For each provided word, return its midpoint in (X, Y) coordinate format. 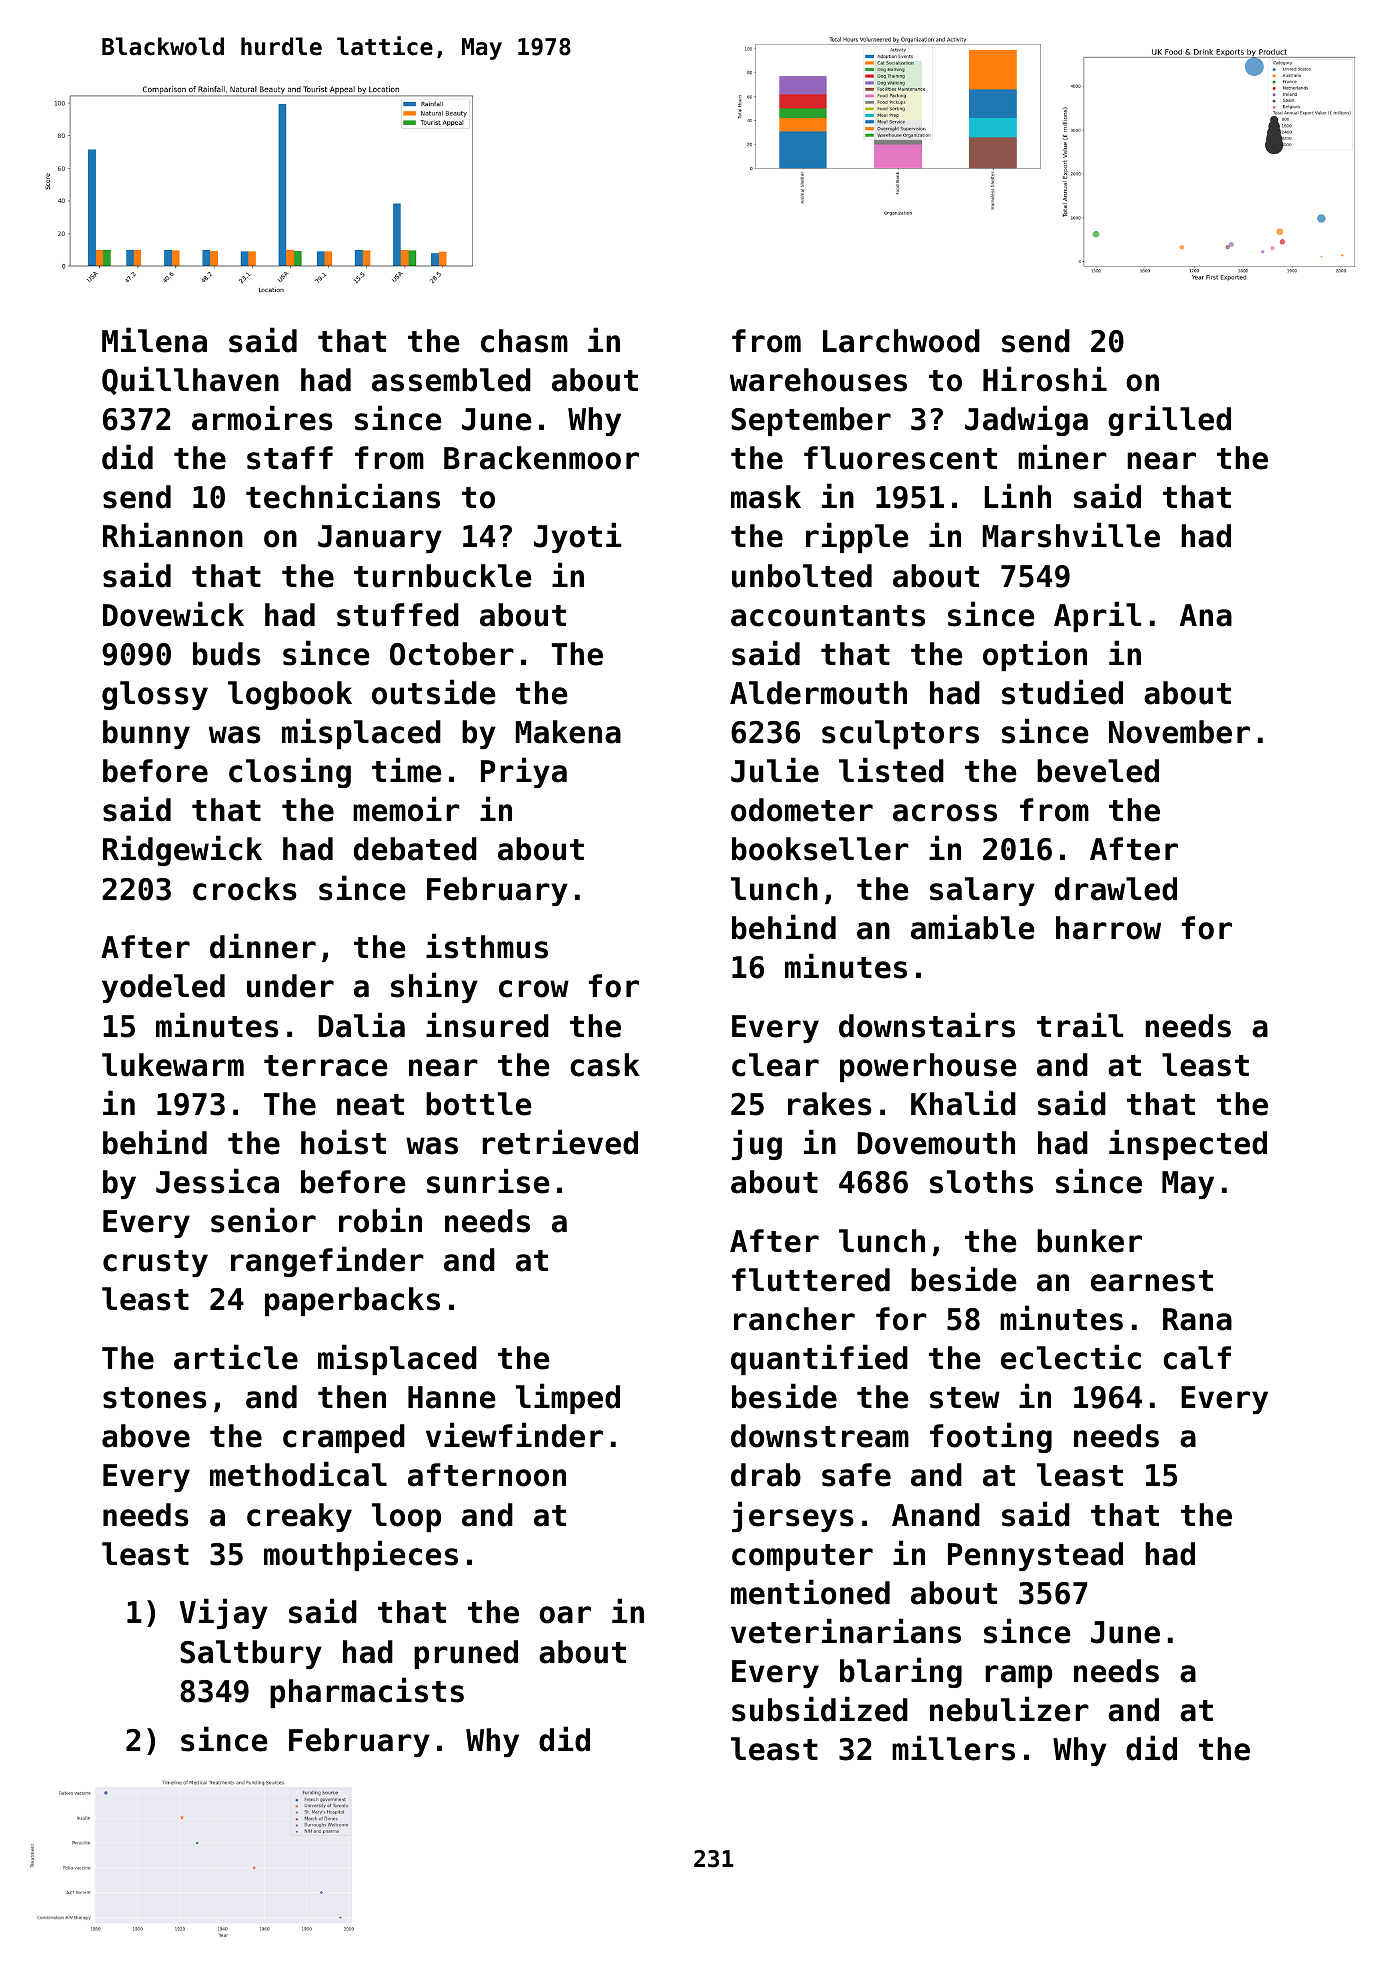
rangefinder (327, 1261)
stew (965, 1398)
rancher (794, 1319)
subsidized (820, 1709)
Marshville (1071, 535)
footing (991, 1437)
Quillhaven (190, 380)
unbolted (802, 576)
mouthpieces (361, 1555)
